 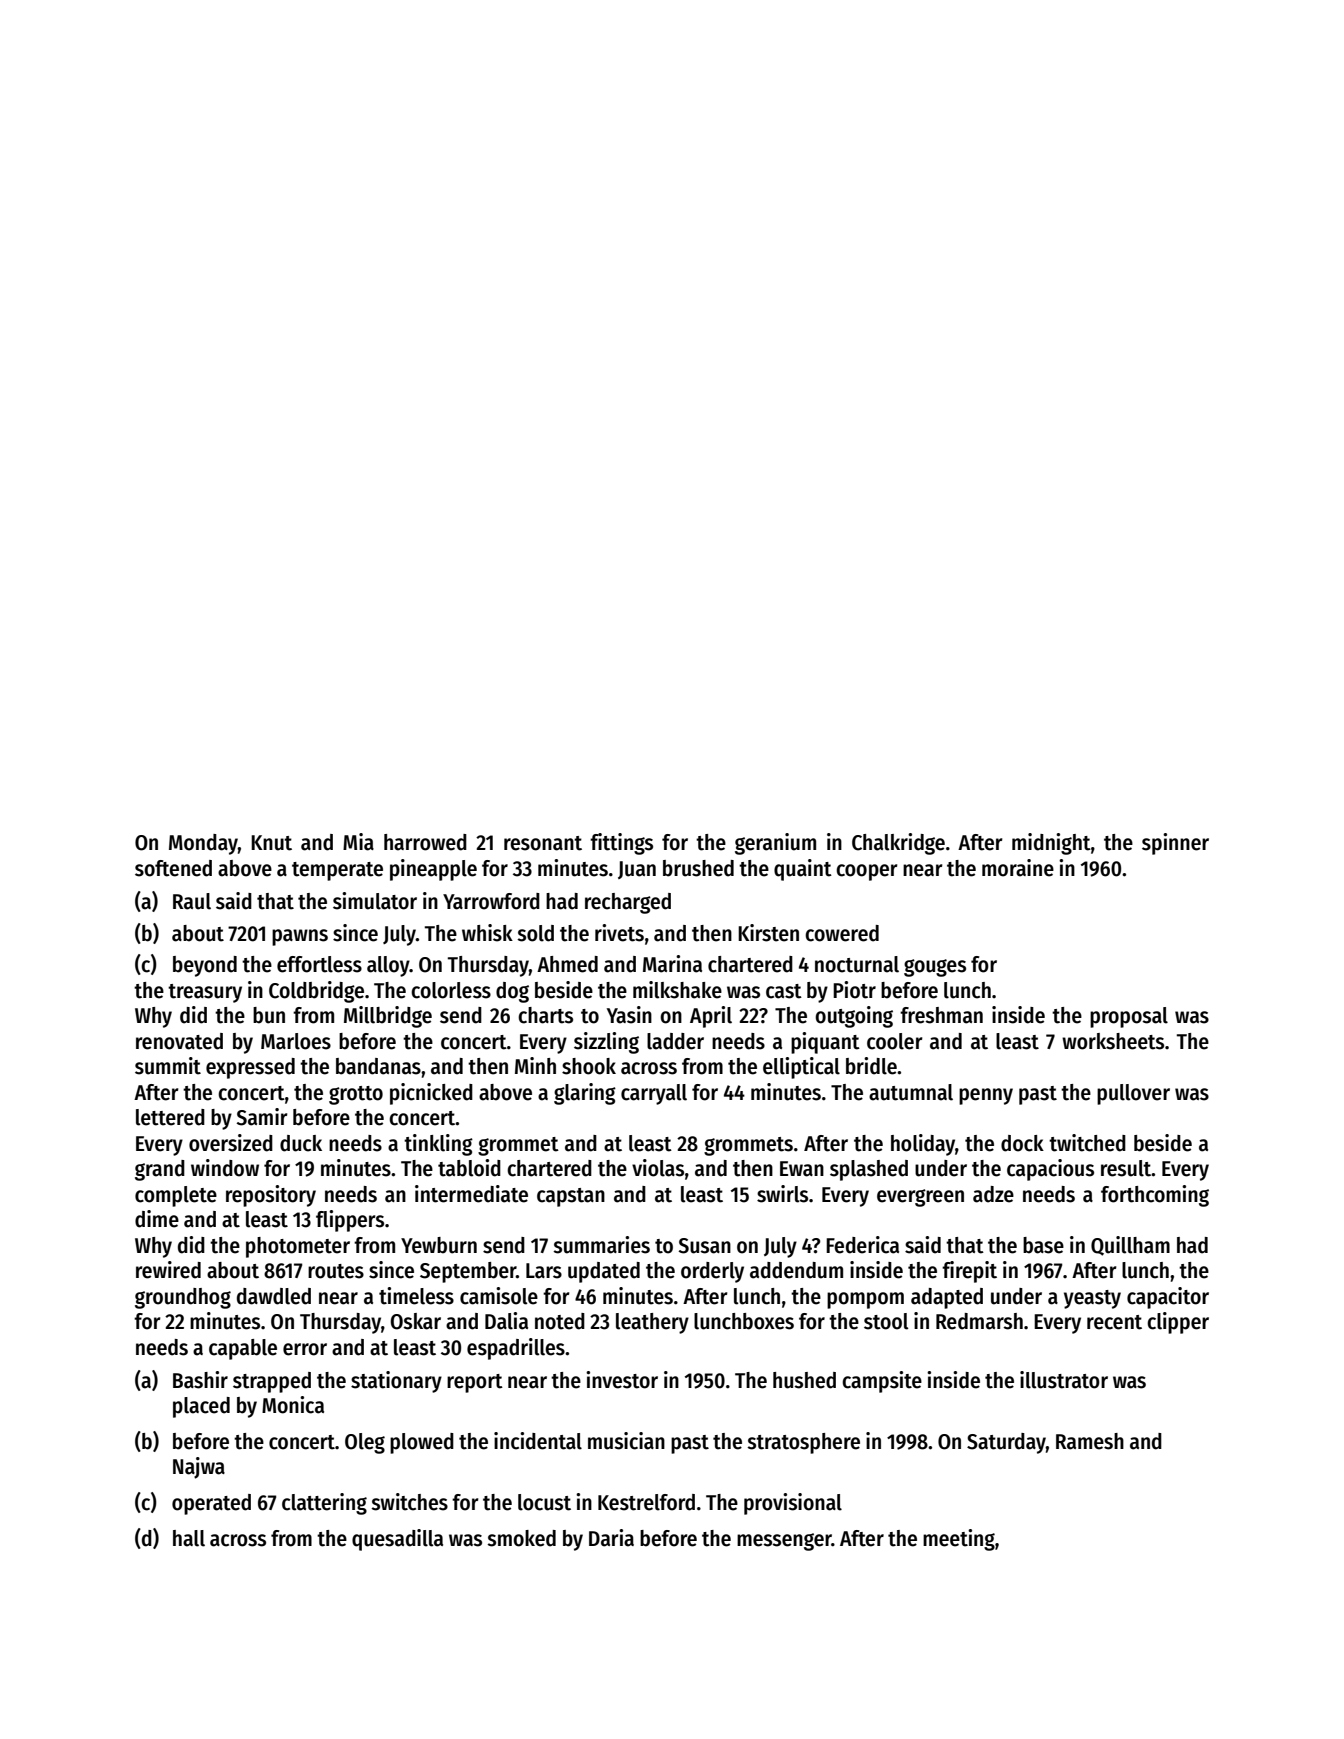 I want to click on Susan, so click(x=704, y=1246).
